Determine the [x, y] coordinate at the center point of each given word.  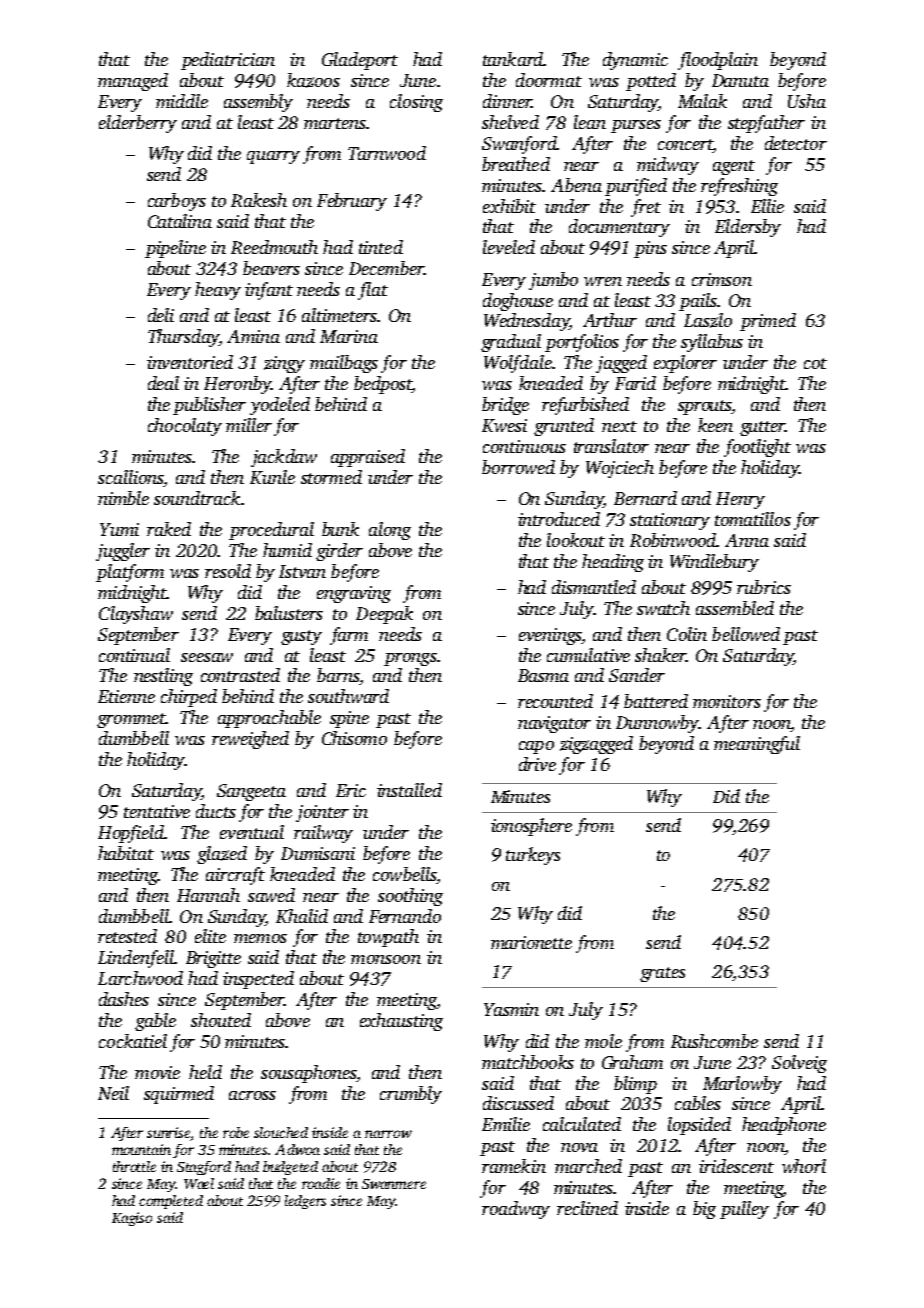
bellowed [746, 634]
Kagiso [132, 1219]
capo [536, 747]
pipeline [175, 249]
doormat [549, 80]
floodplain [718, 61]
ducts [216, 811]
